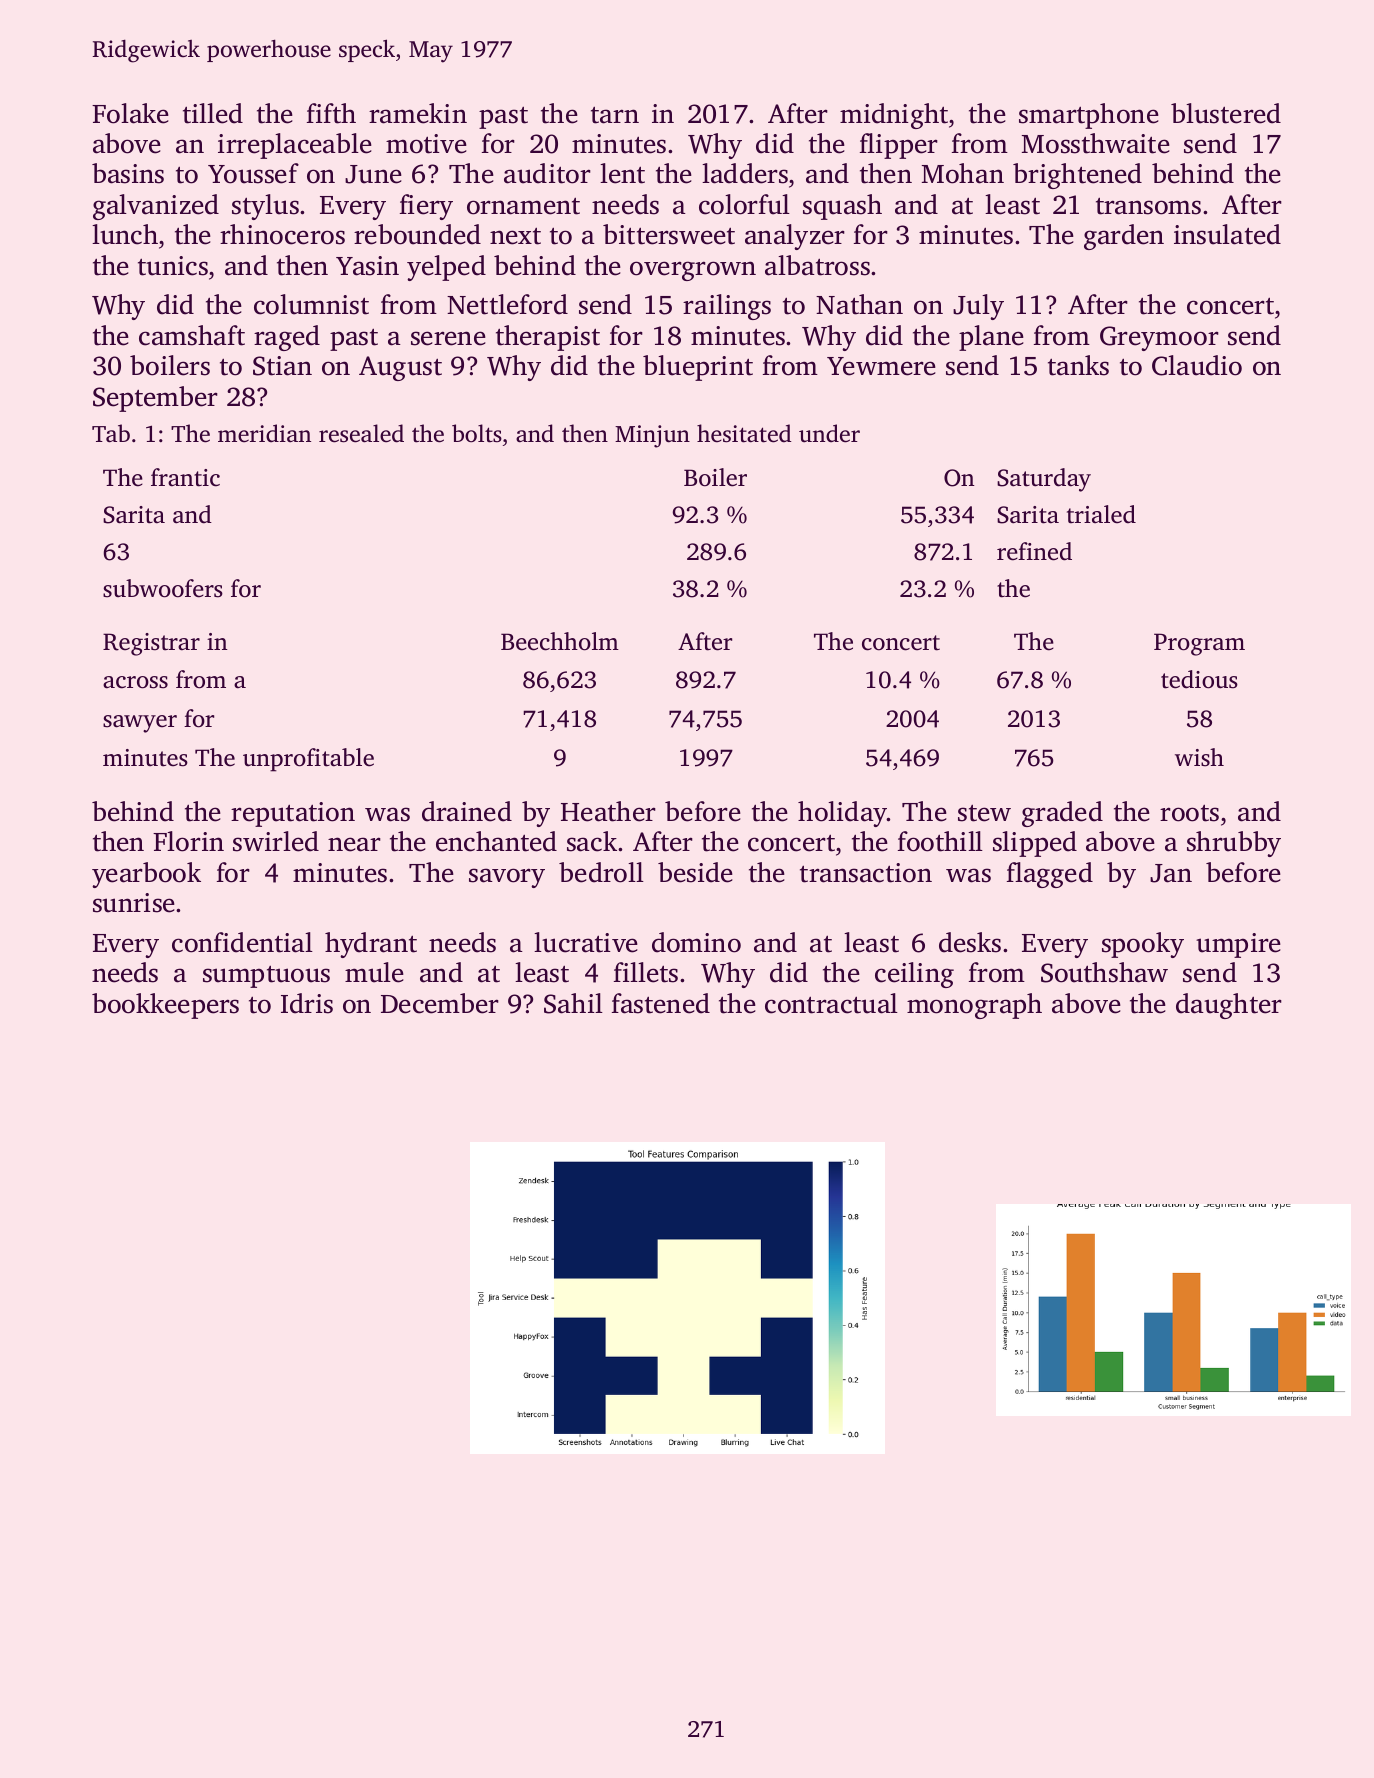 This document has width=1374, height=1778. What do you see at coordinates (548, 338) in the document?
I see `therapist` at bounding box center [548, 338].
